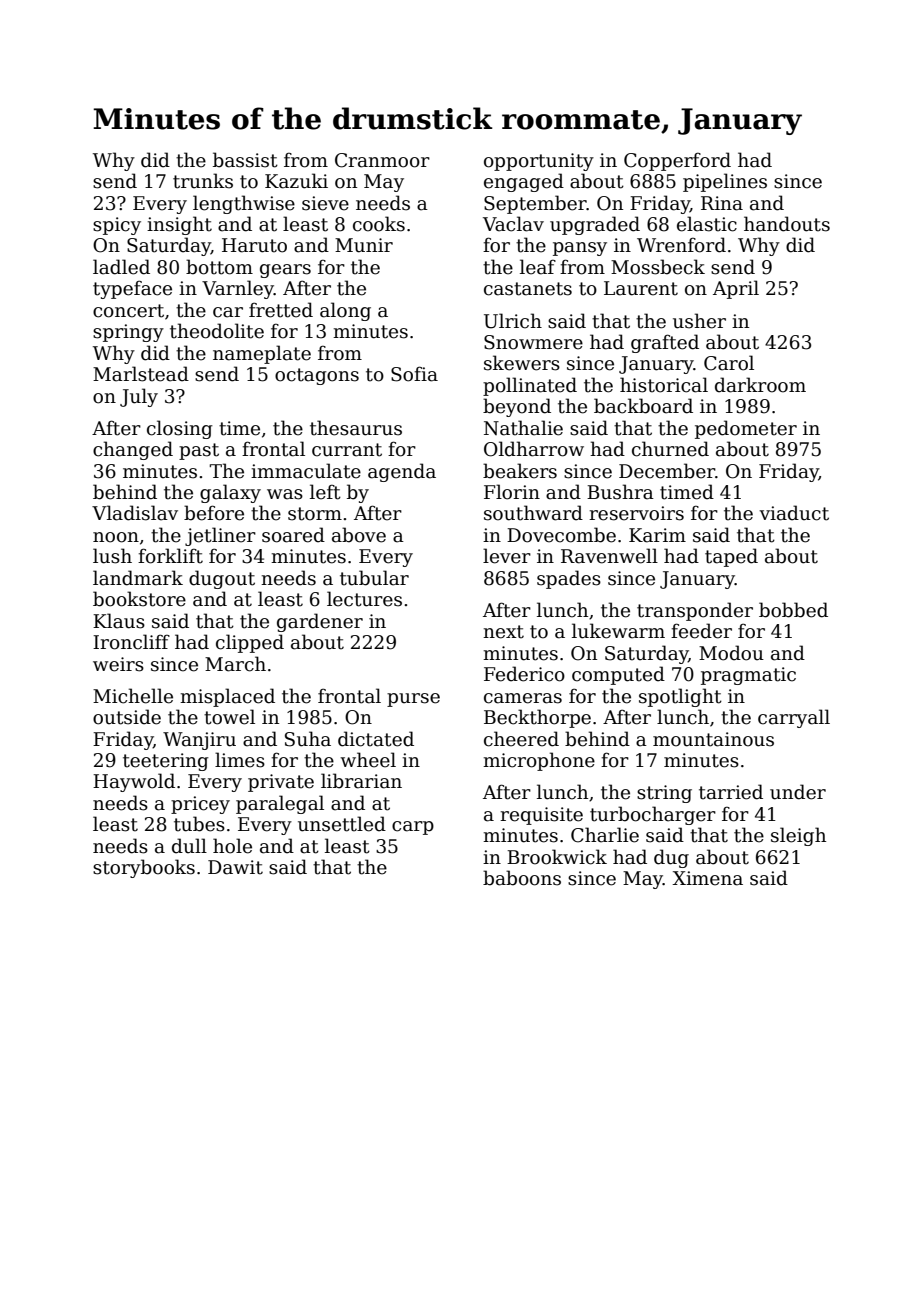 The image size is (924, 1308). What do you see at coordinates (794, 513) in the screenshot?
I see `viaduct` at bounding box center [794, 513].
